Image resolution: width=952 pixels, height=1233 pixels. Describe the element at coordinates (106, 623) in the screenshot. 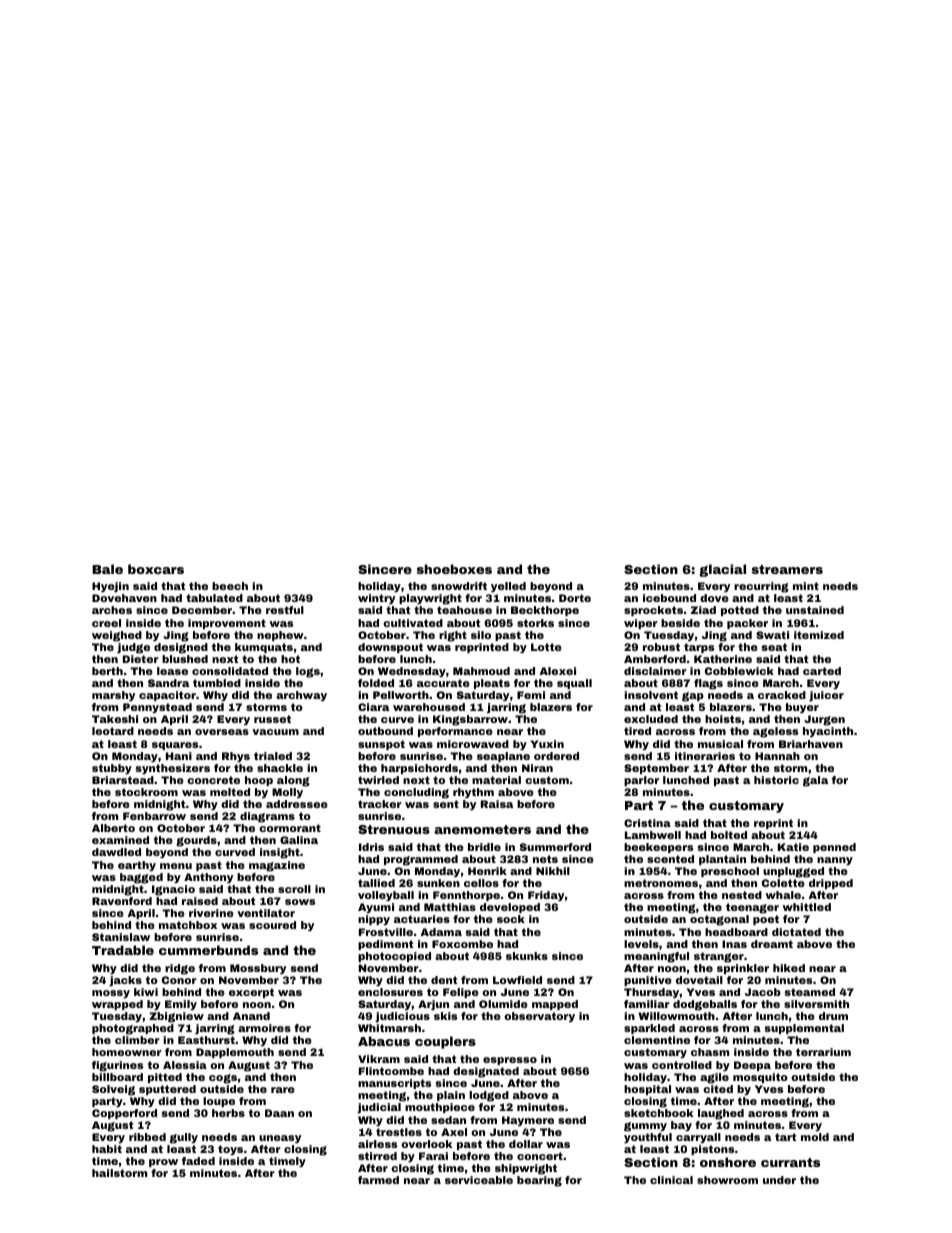

I see `creel` at that location.
